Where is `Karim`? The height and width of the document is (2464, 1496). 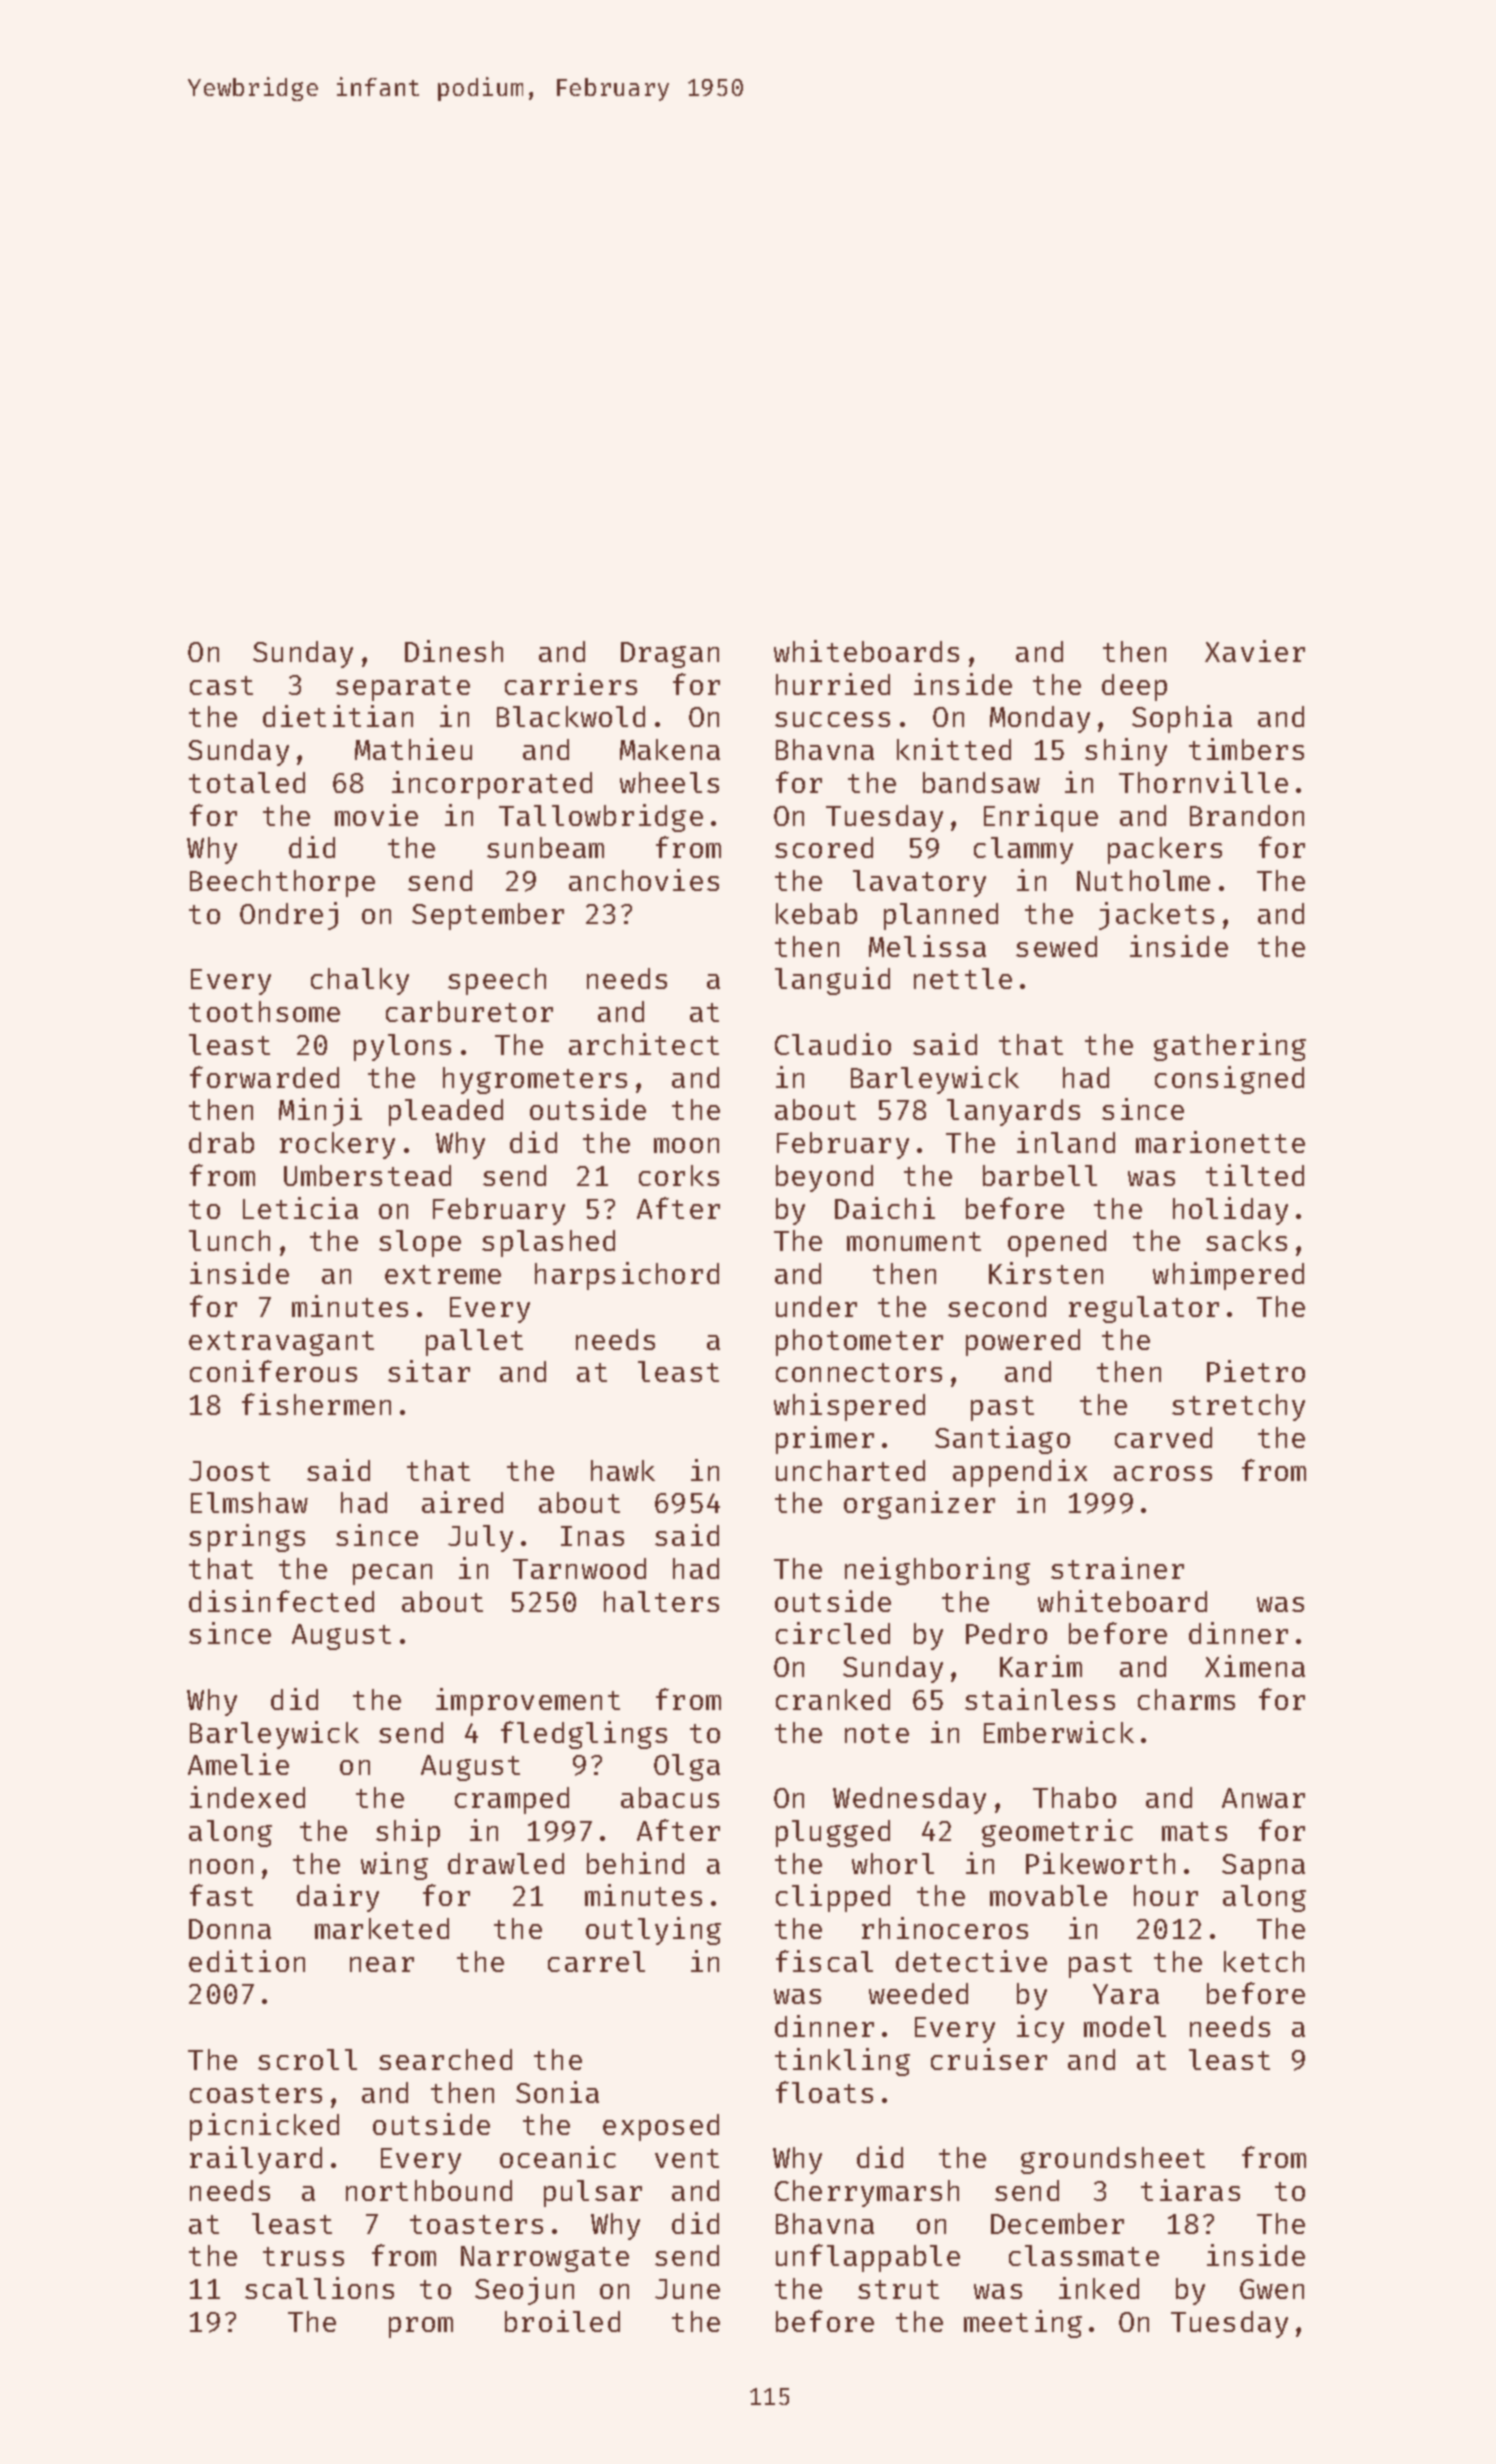 Karim is located at coordinates (1041, 1666).
